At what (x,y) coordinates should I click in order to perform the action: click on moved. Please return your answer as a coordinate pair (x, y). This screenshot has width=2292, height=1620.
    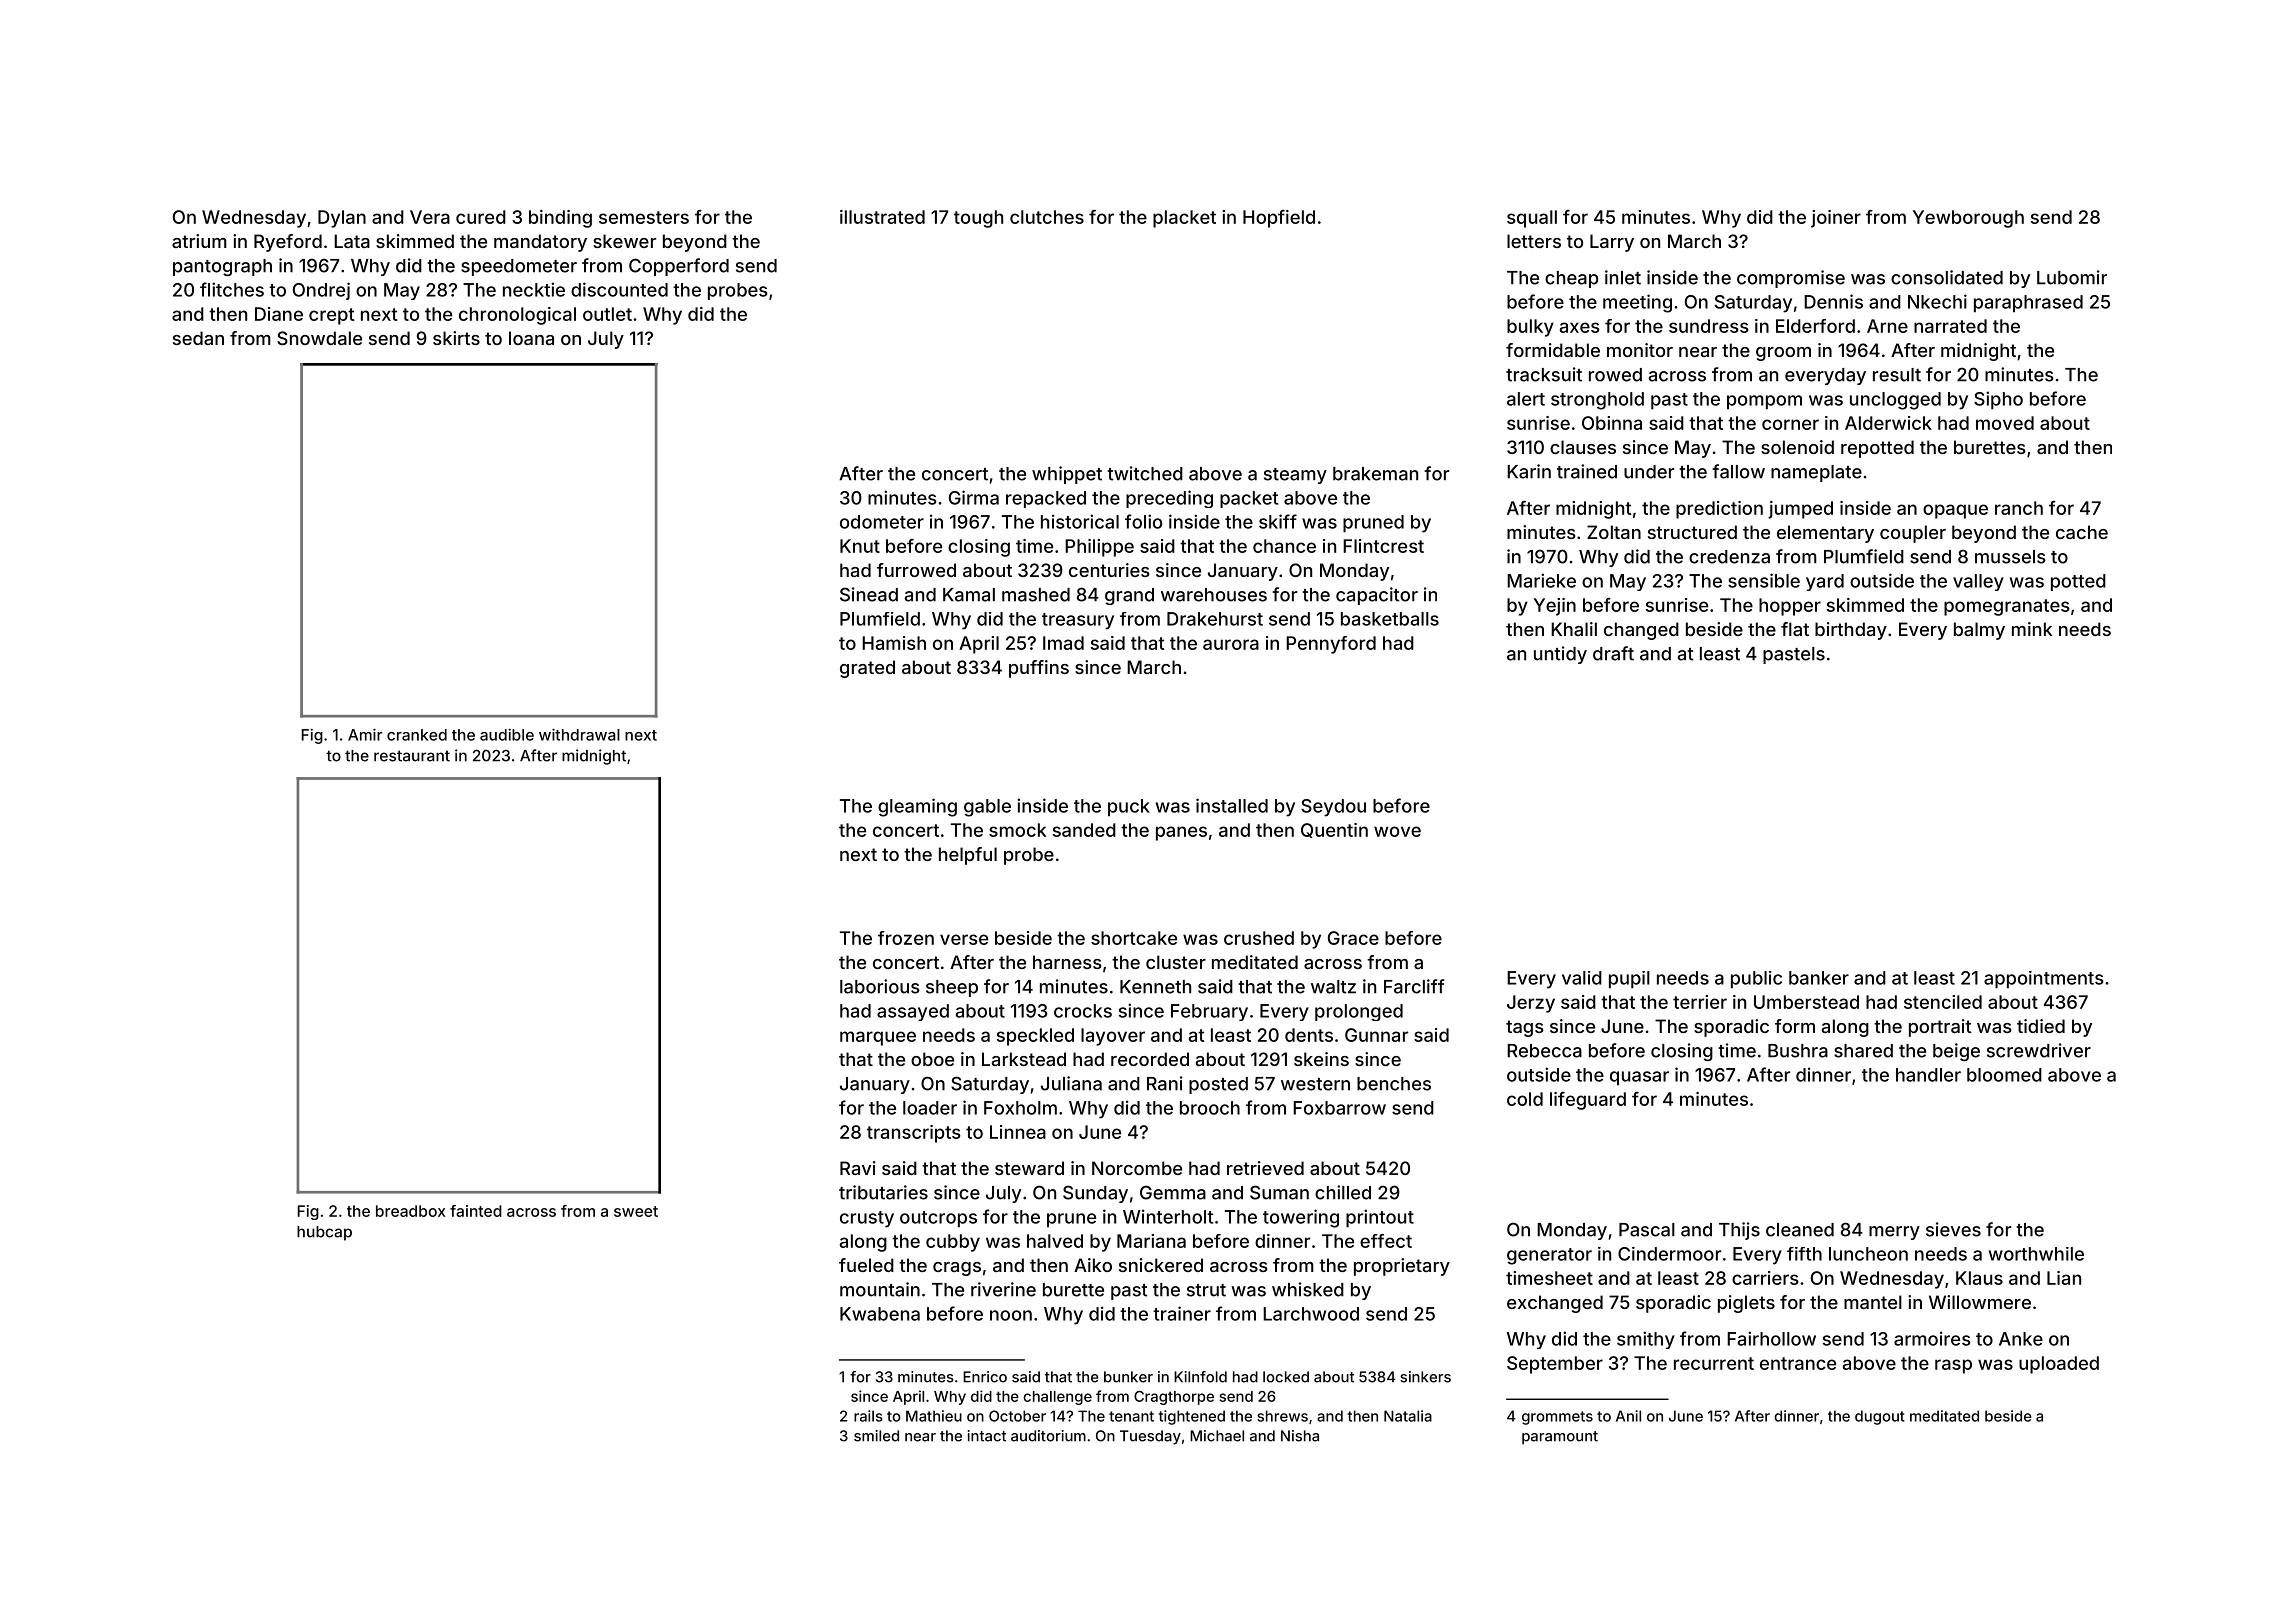
    Looking at the image, I should click on (2005, 423).
